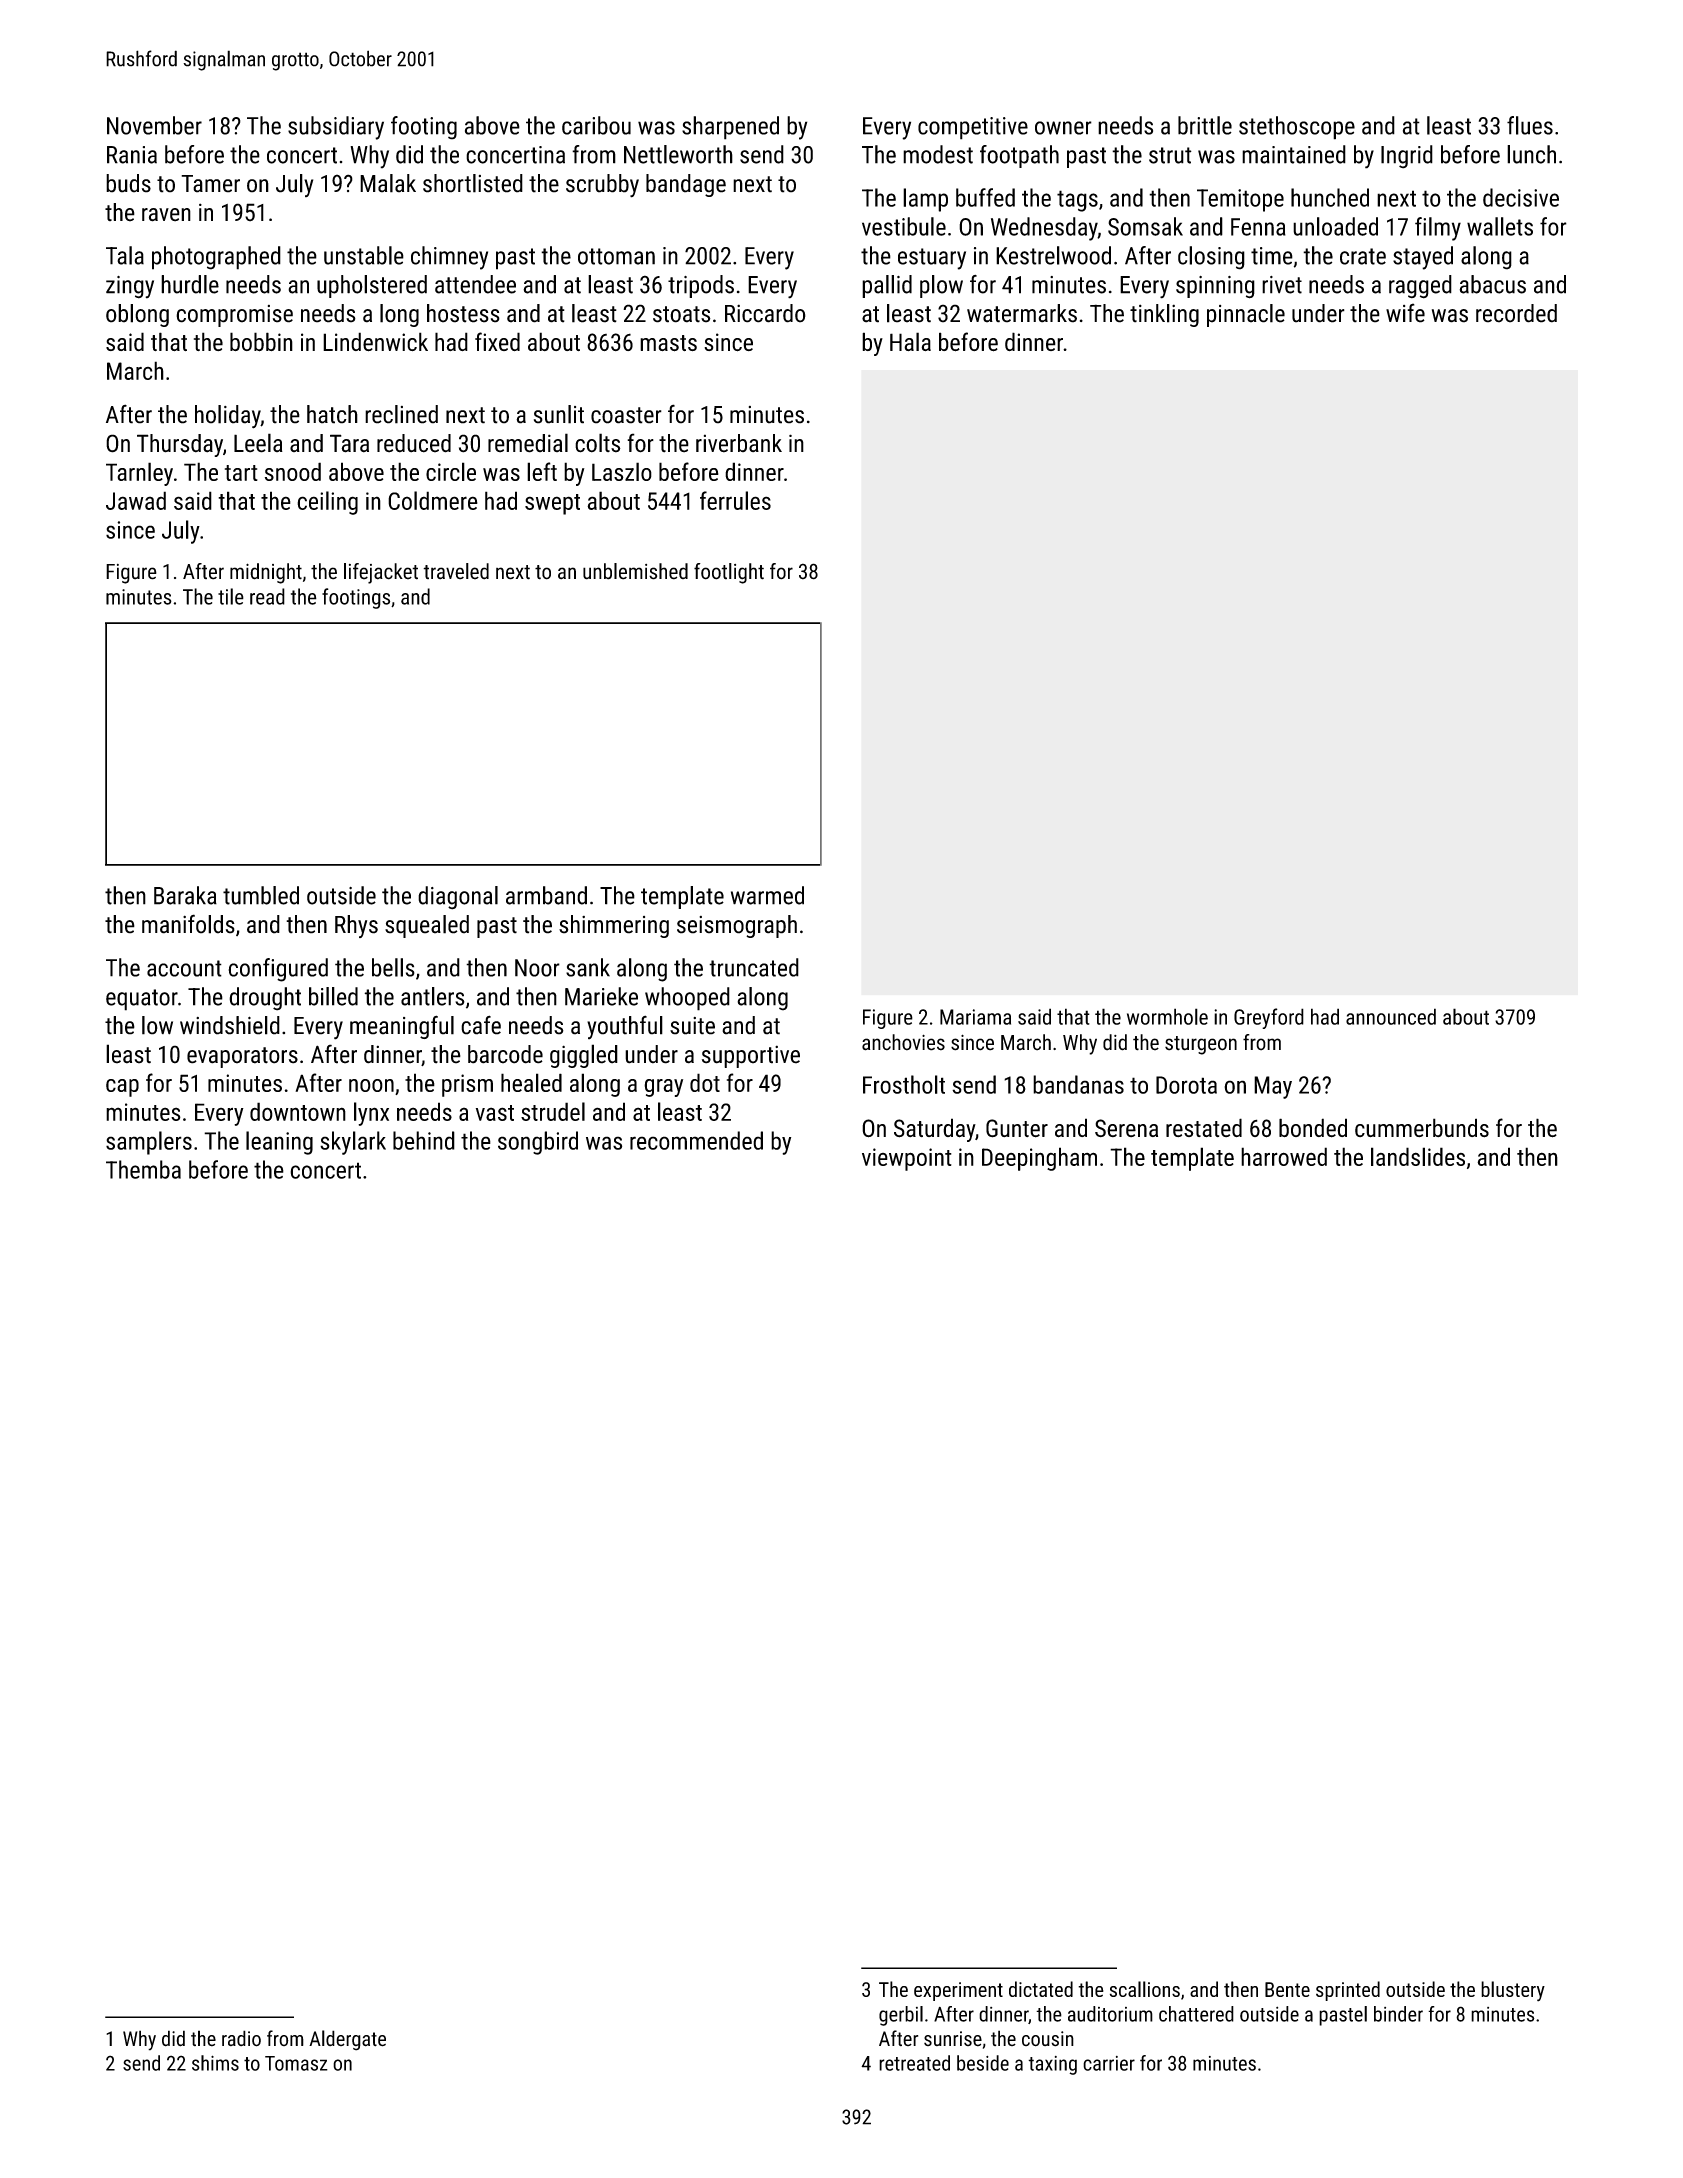  I want to click on Baraka, so click(185, 895).
